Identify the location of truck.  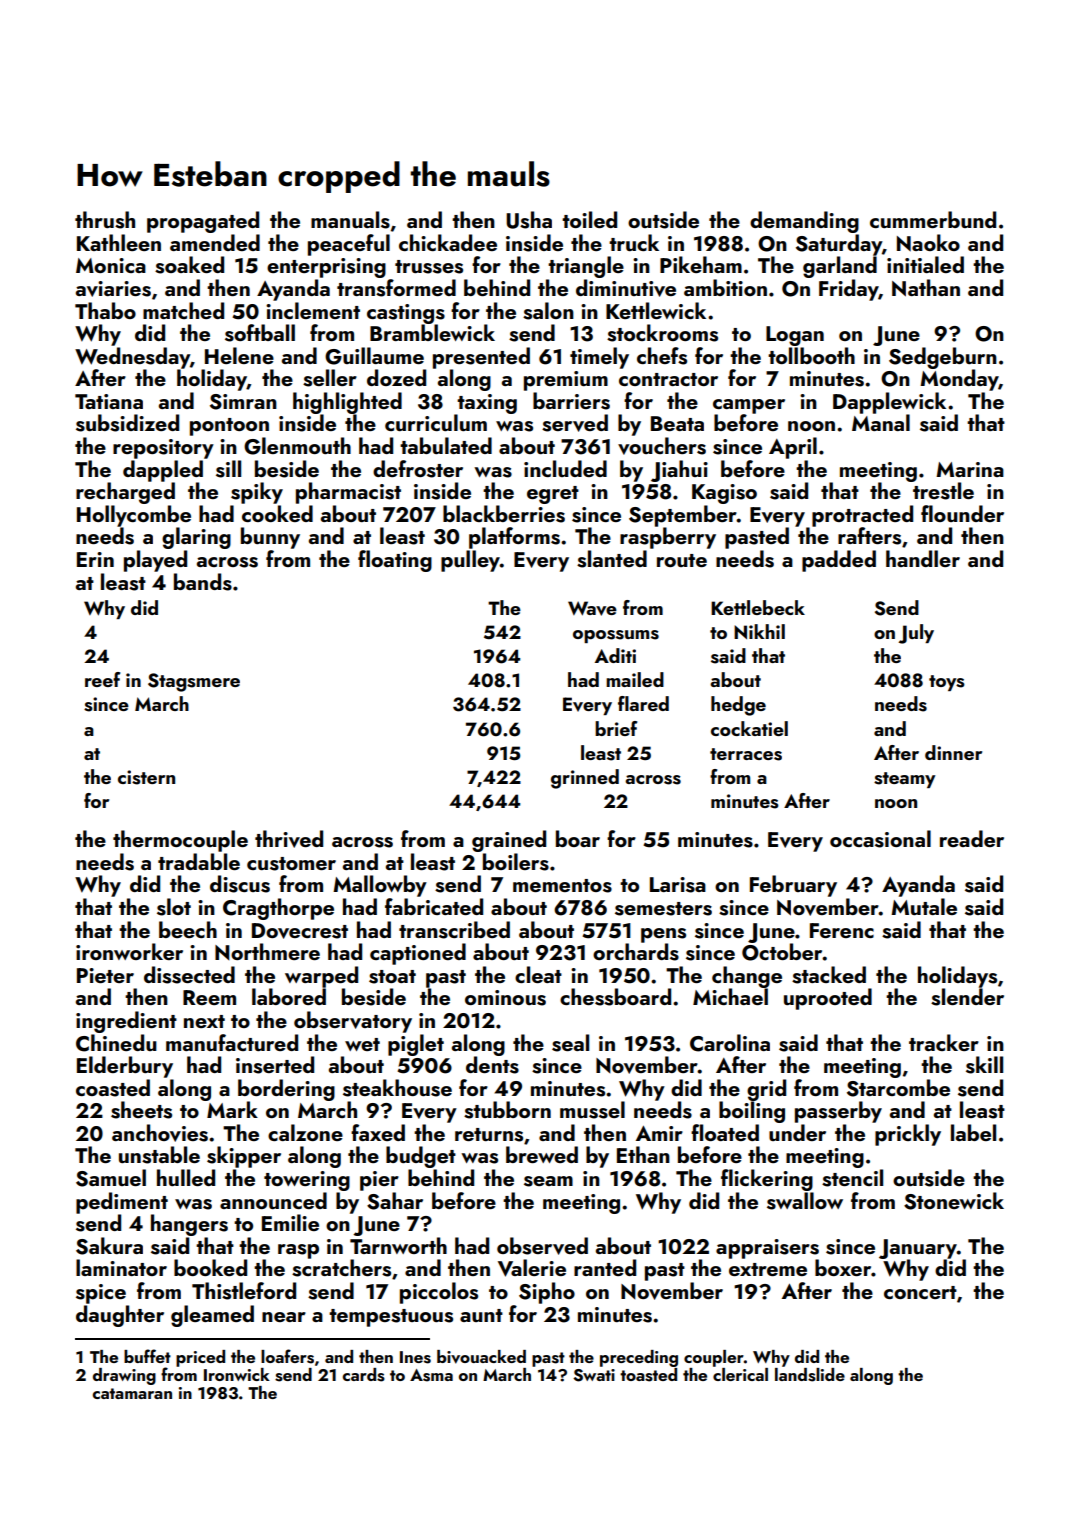
(634, 242).
